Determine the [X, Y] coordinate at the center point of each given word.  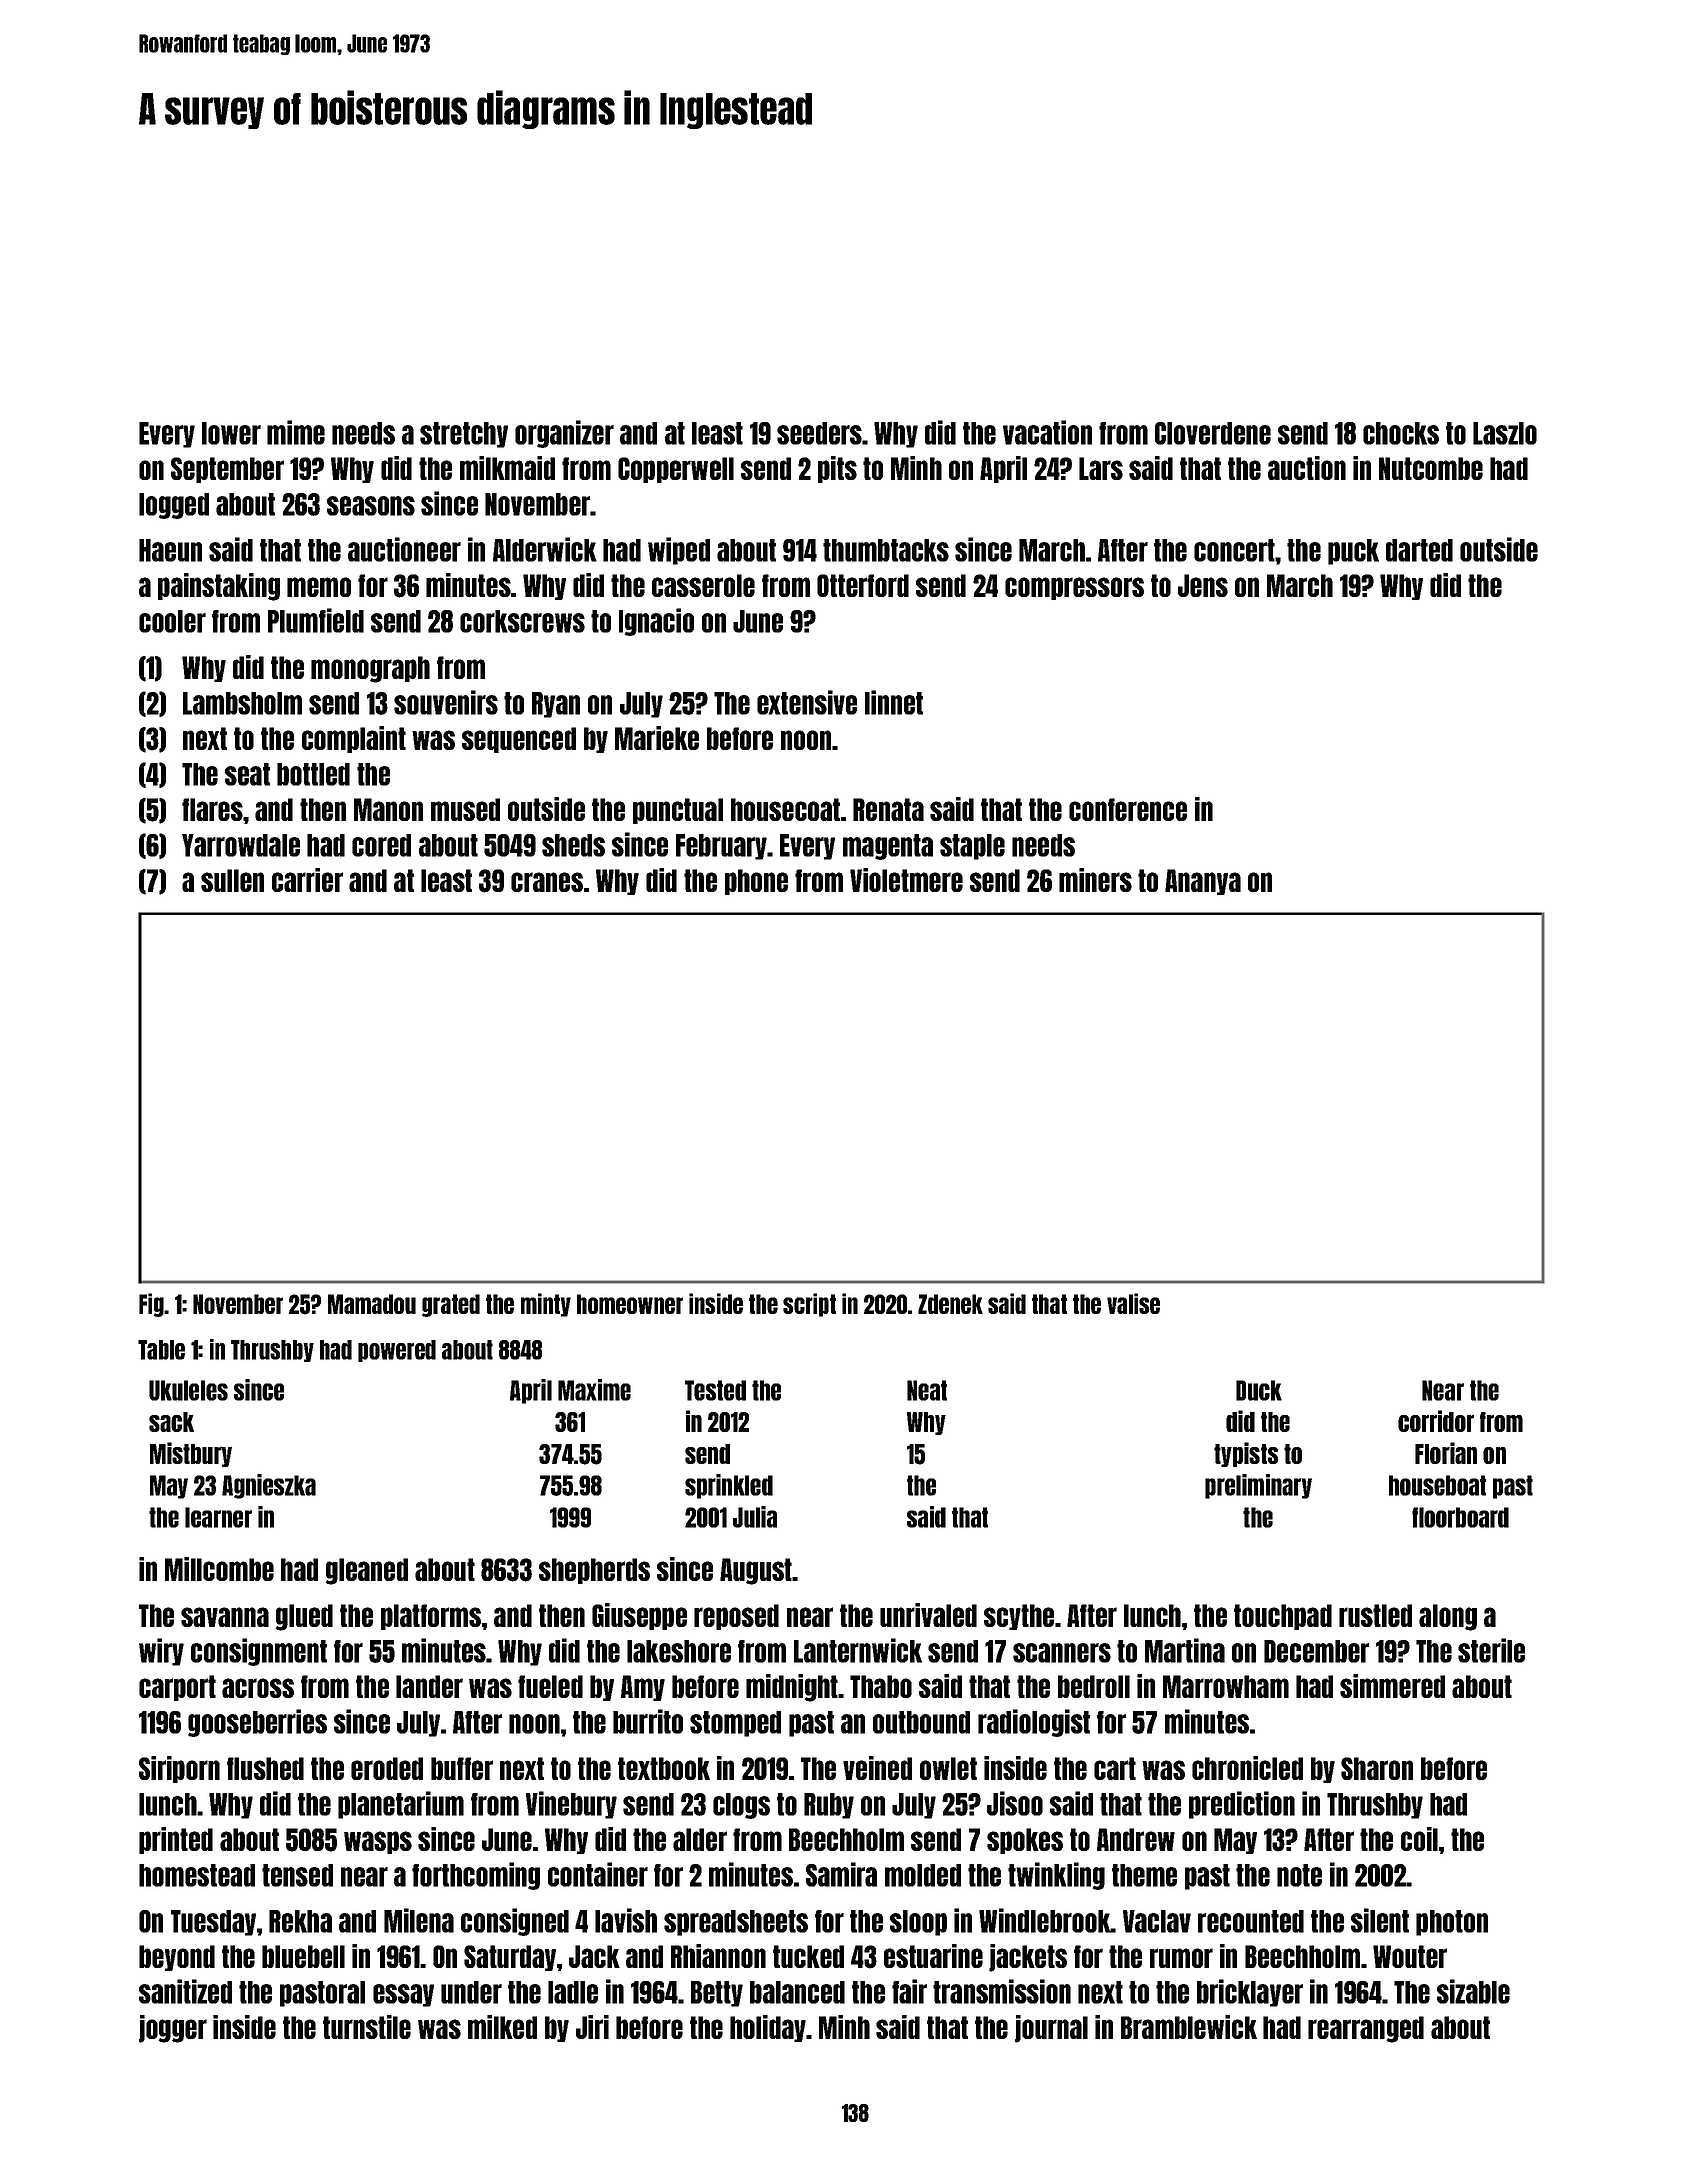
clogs [741, 1806]
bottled [313, 774]
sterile [1491, 1650]
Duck [1259, 1390]
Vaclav [1157, 1921]
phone [756, 882]
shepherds [594, 1571]
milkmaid [507, 468]
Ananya [1203, 882]
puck [1353, 552]
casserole [703, 585]
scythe [1019, 1617]
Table [161, 1350]
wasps [378, 1842]
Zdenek [950, 1304]
